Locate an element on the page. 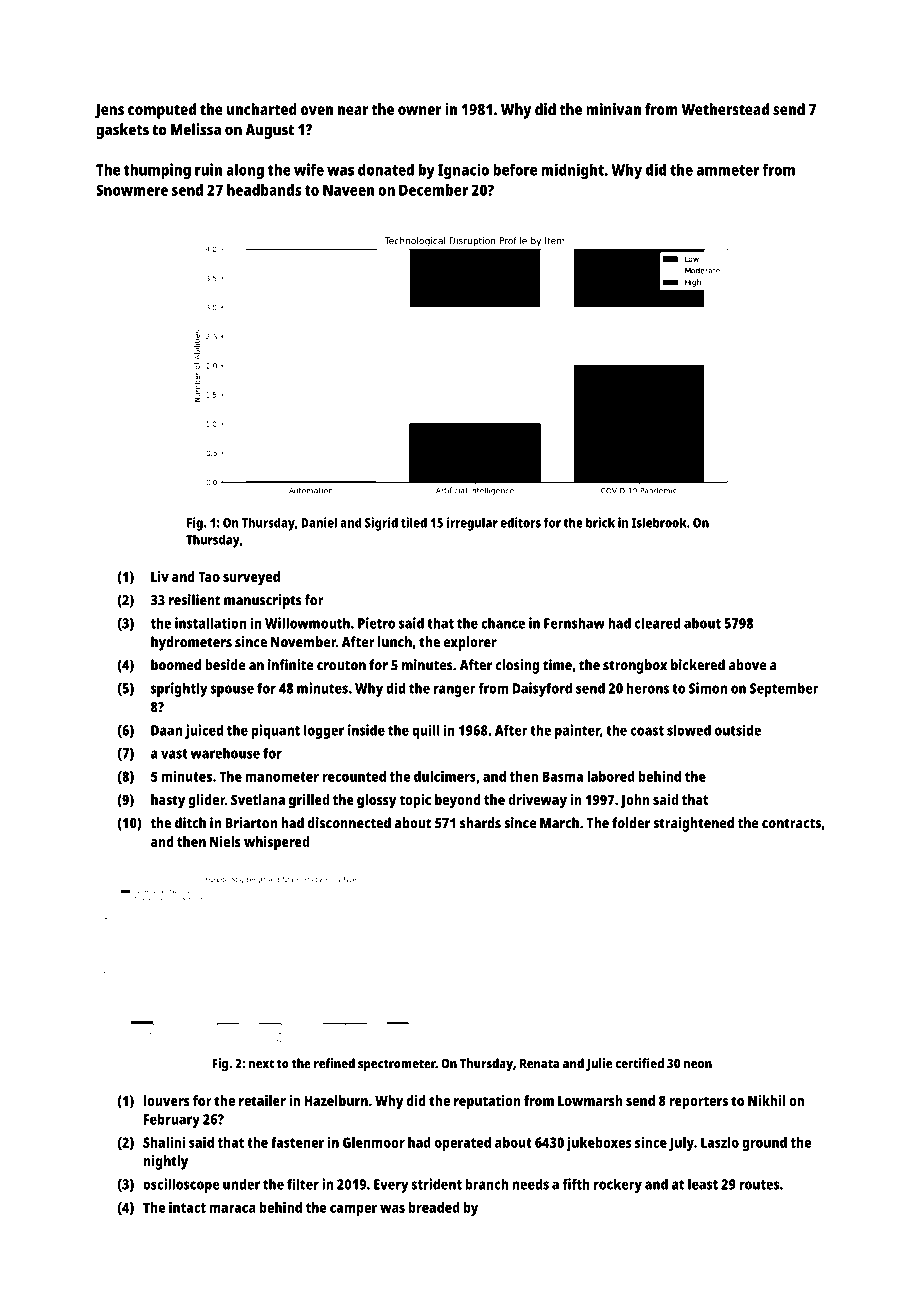 The height and width of the page is (1308, 924). contracts is located at coordinates (791, 823).
